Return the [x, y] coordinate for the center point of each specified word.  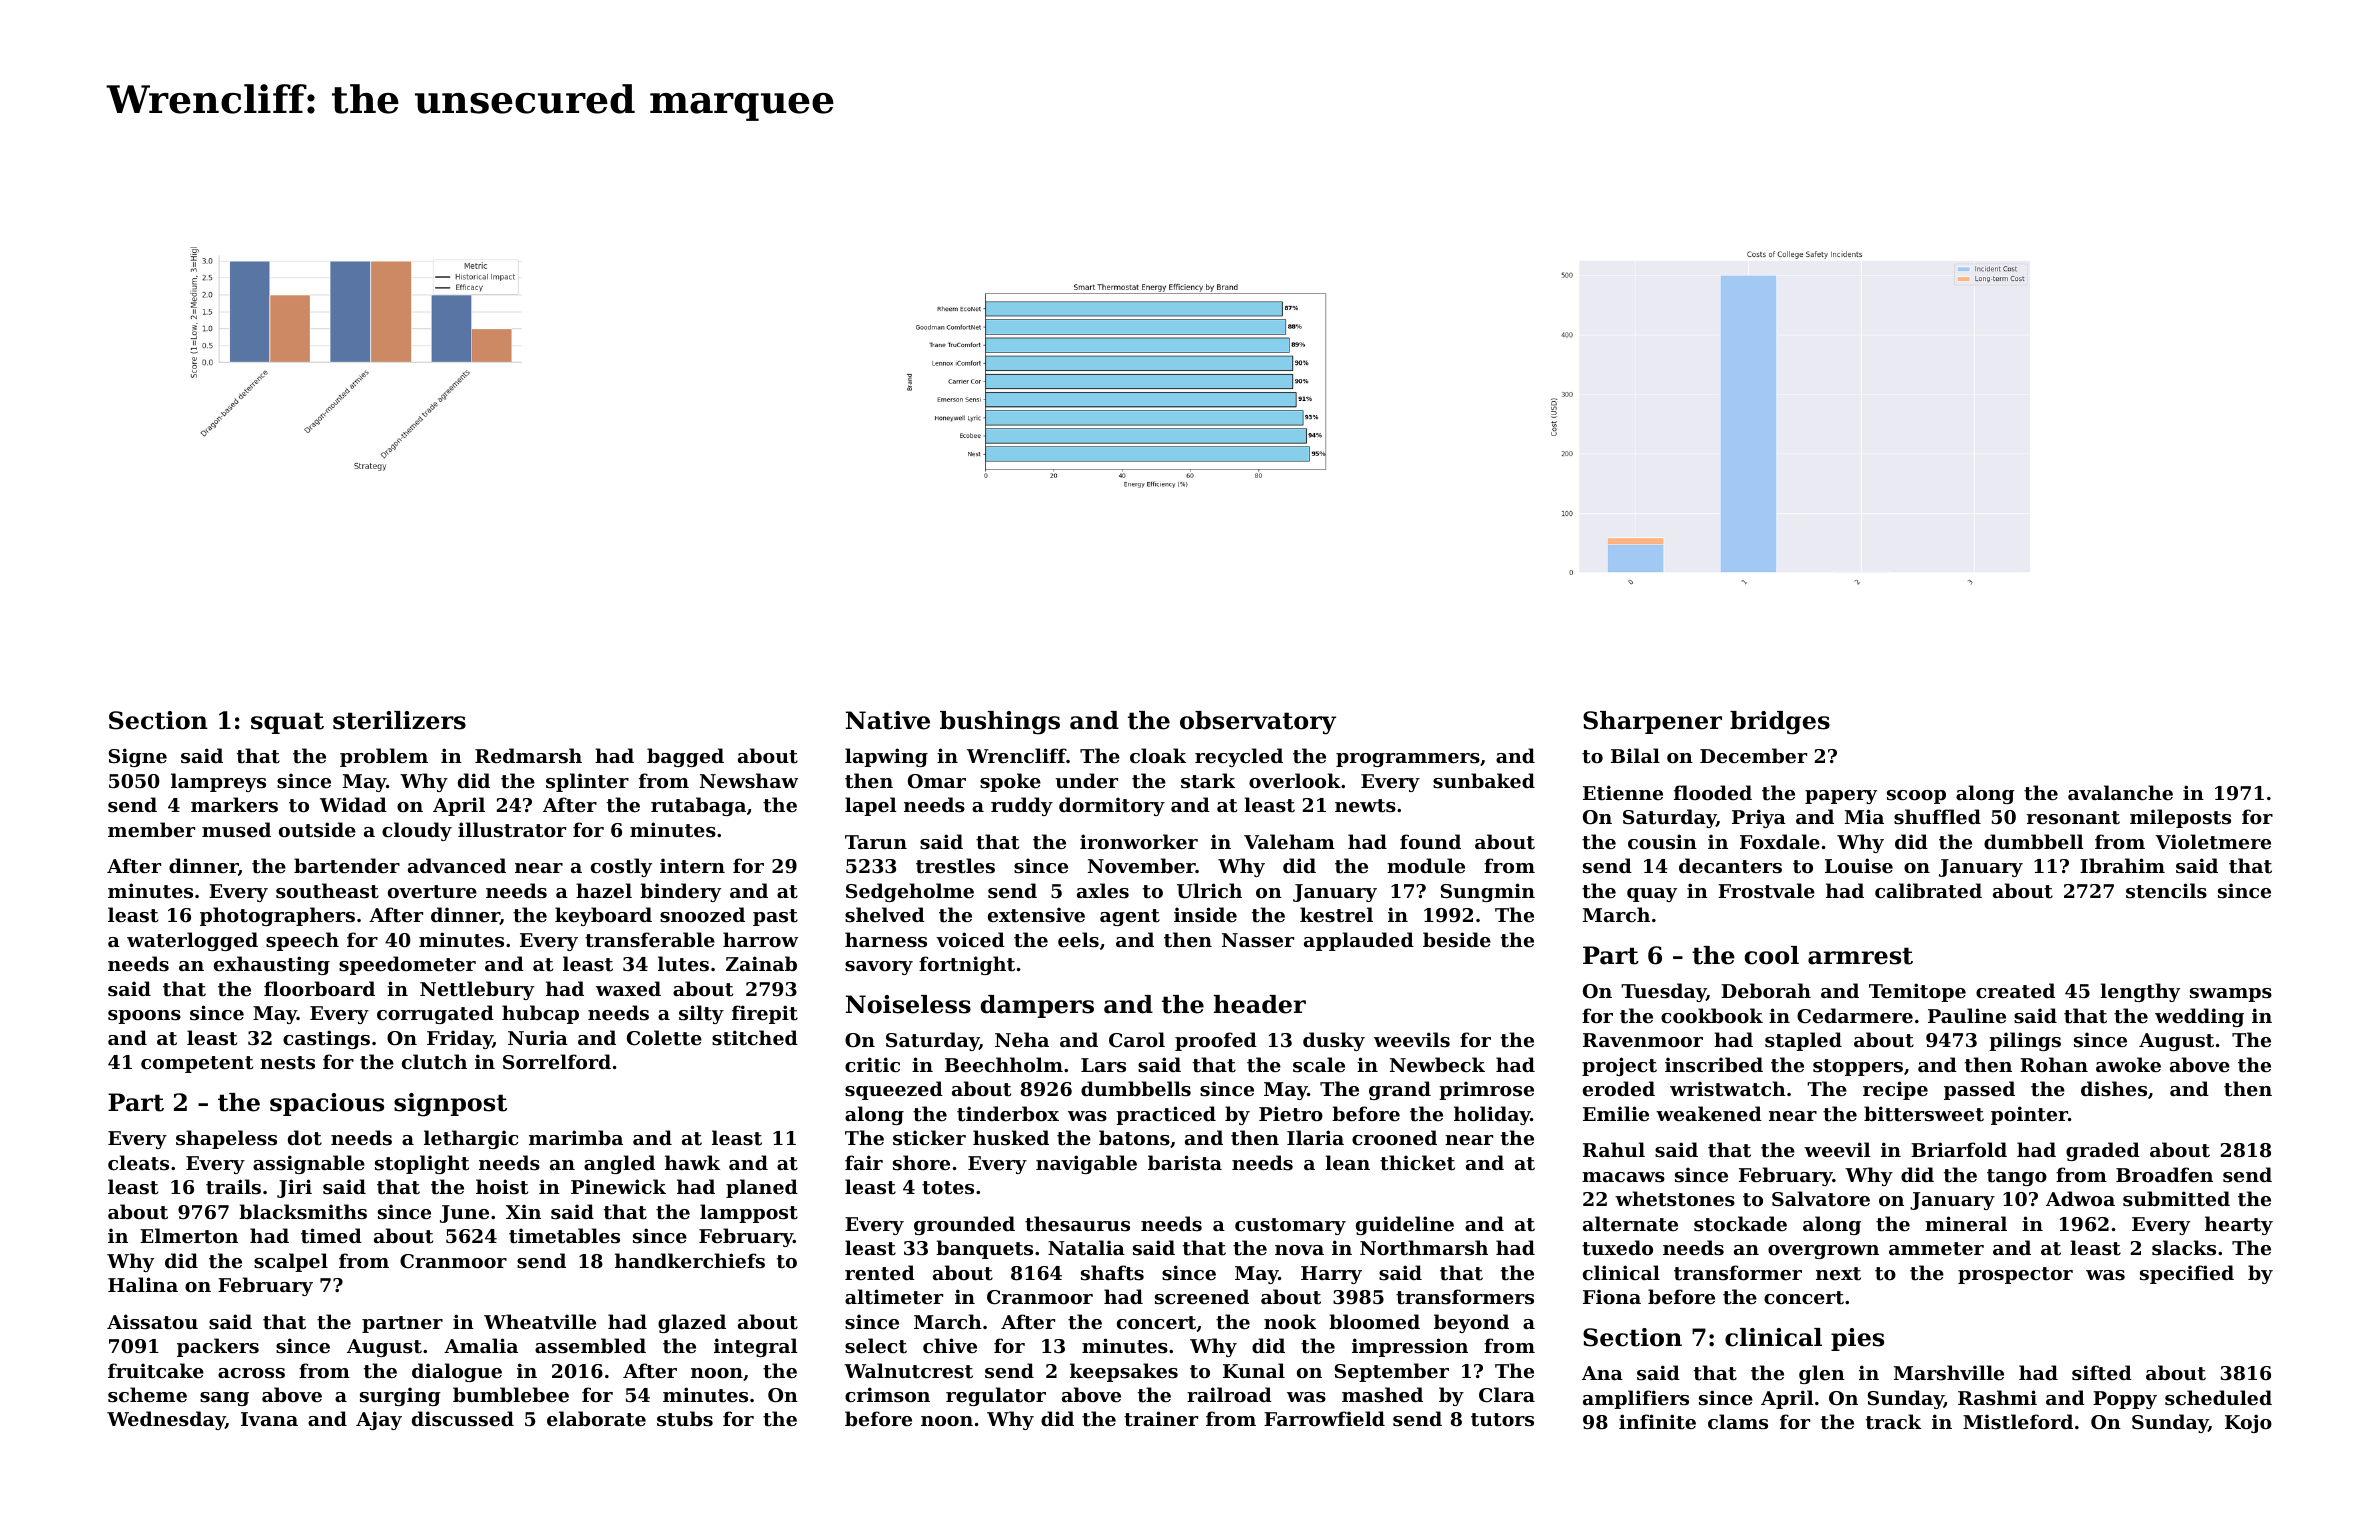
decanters [1730, 866]
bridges [1780, 723]
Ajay [379, 1420]
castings [326, 1039]
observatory [1258, 723]
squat [287, 723]
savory [879, 968]
